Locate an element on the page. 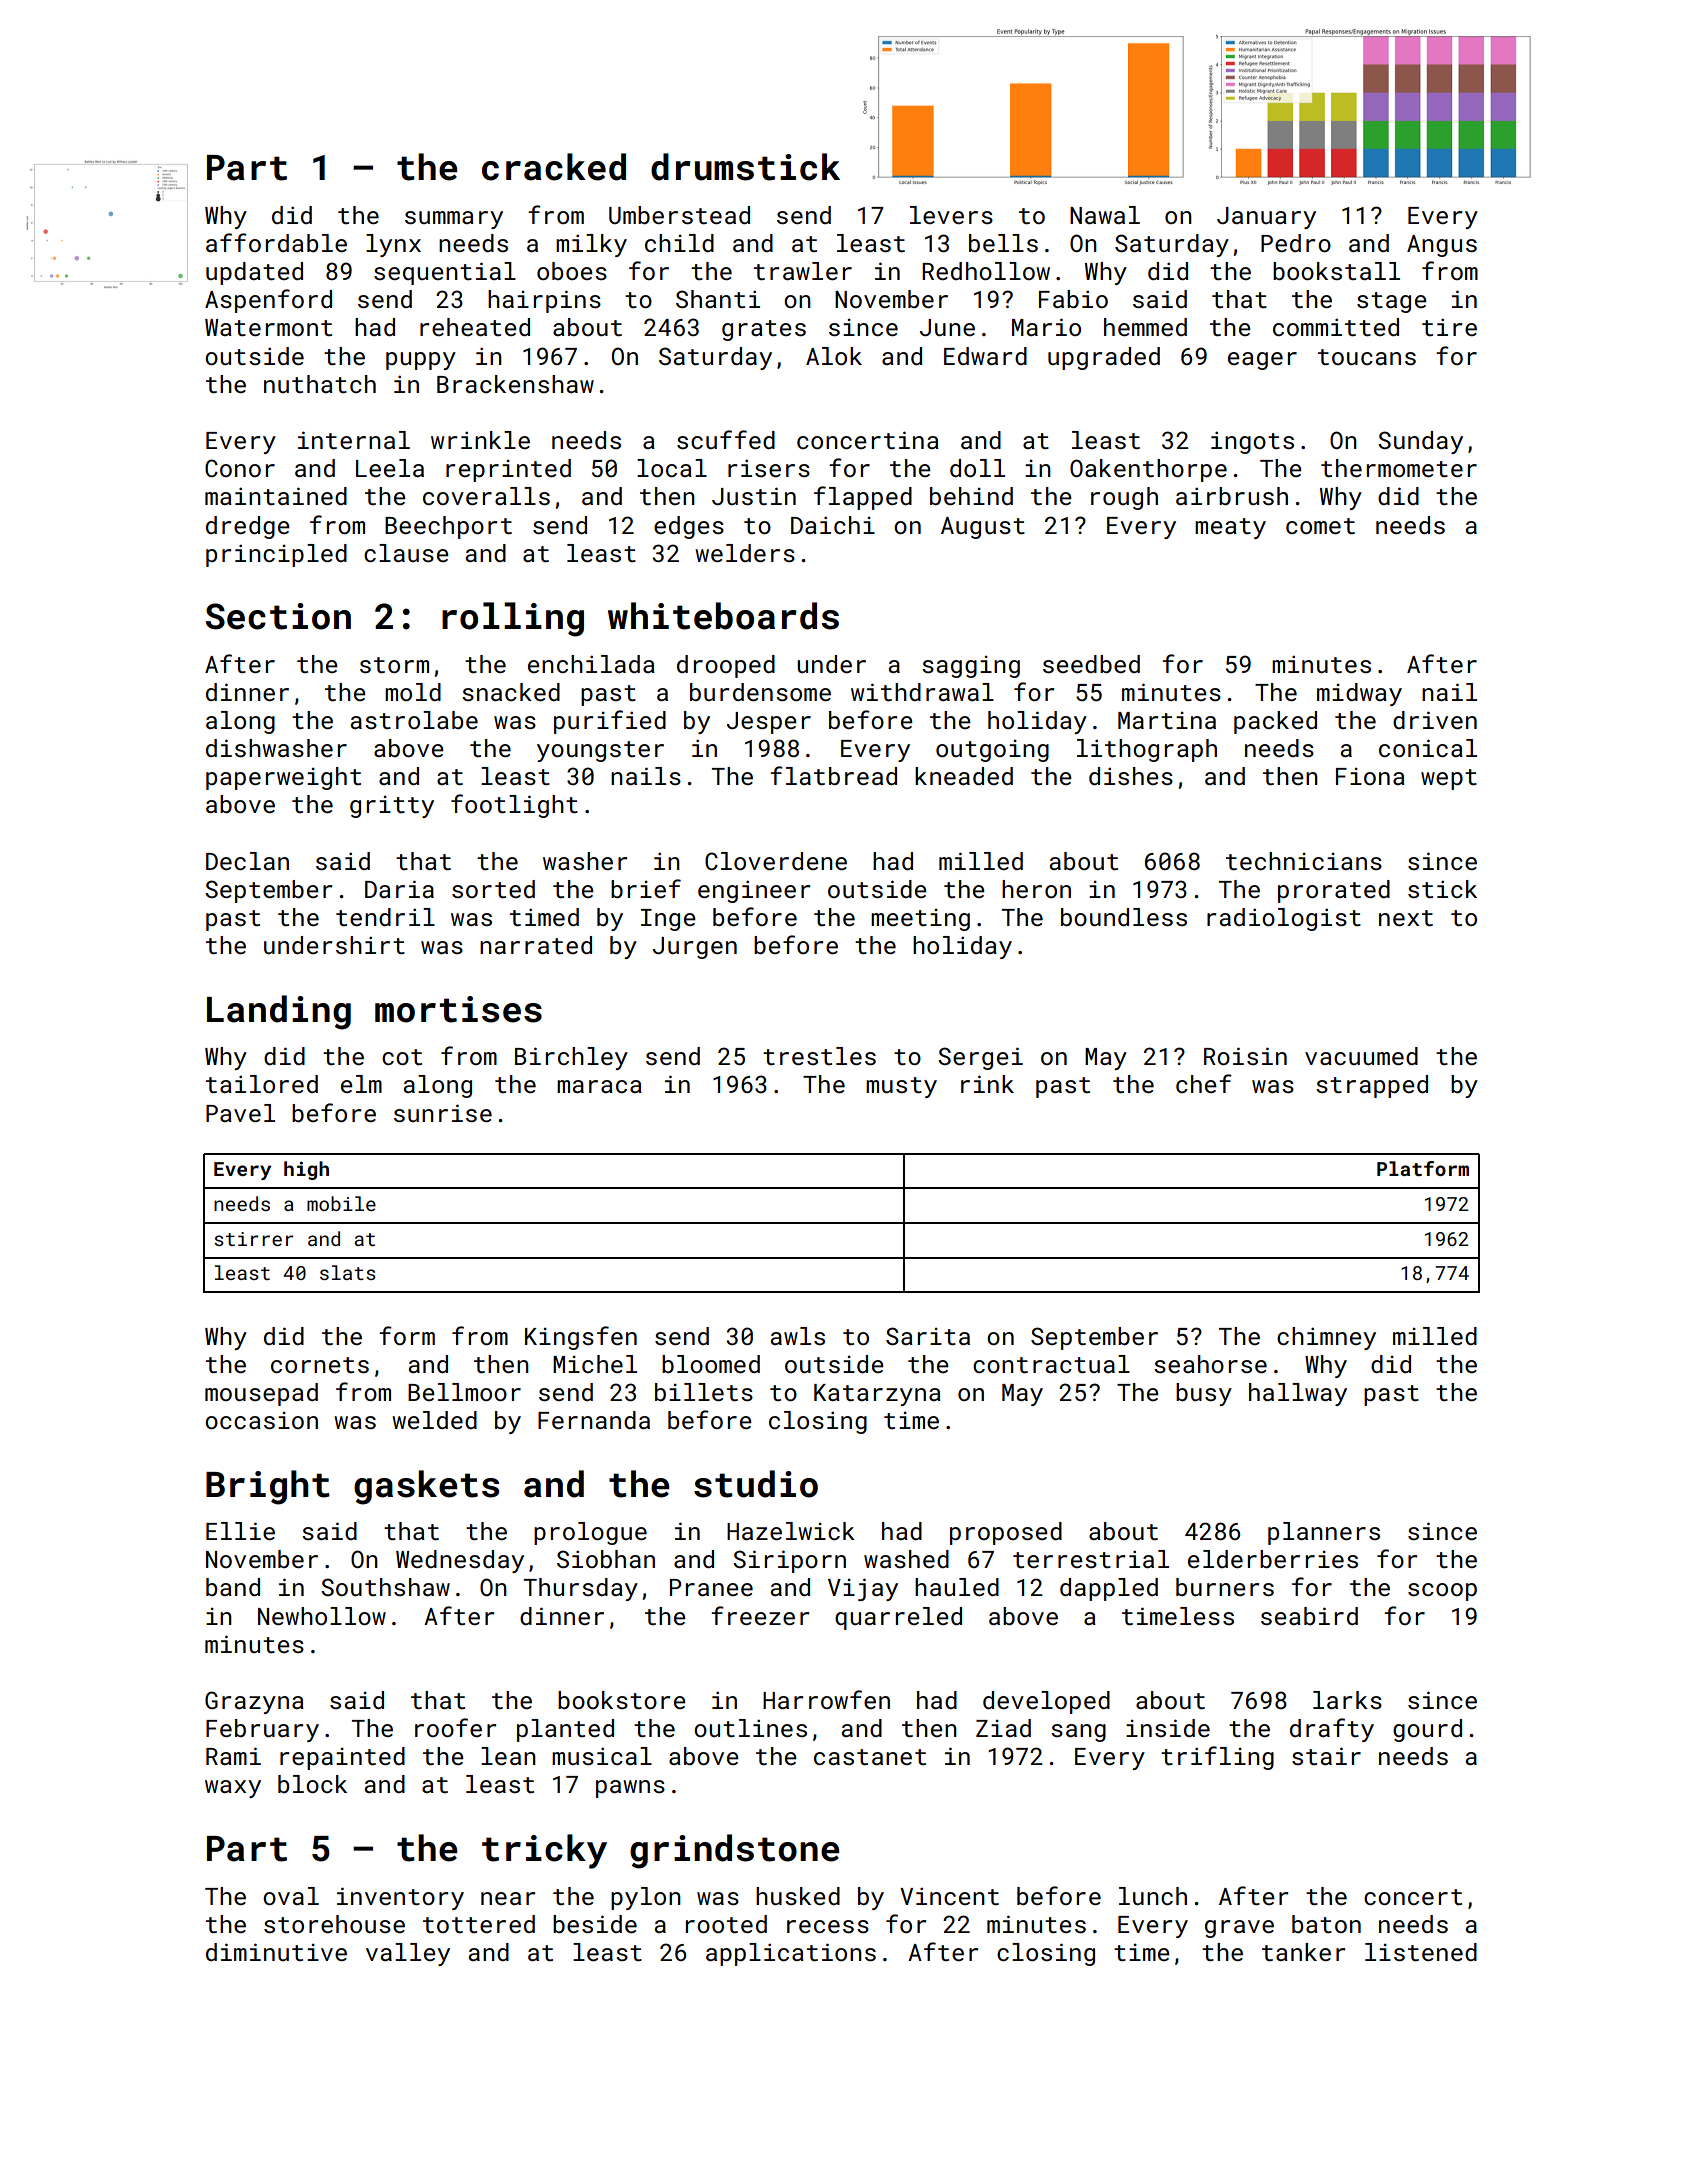 Image resolution: width=1683 pixels, height=2178 pixels. scoop is located at coordinates (1442, 1592).
